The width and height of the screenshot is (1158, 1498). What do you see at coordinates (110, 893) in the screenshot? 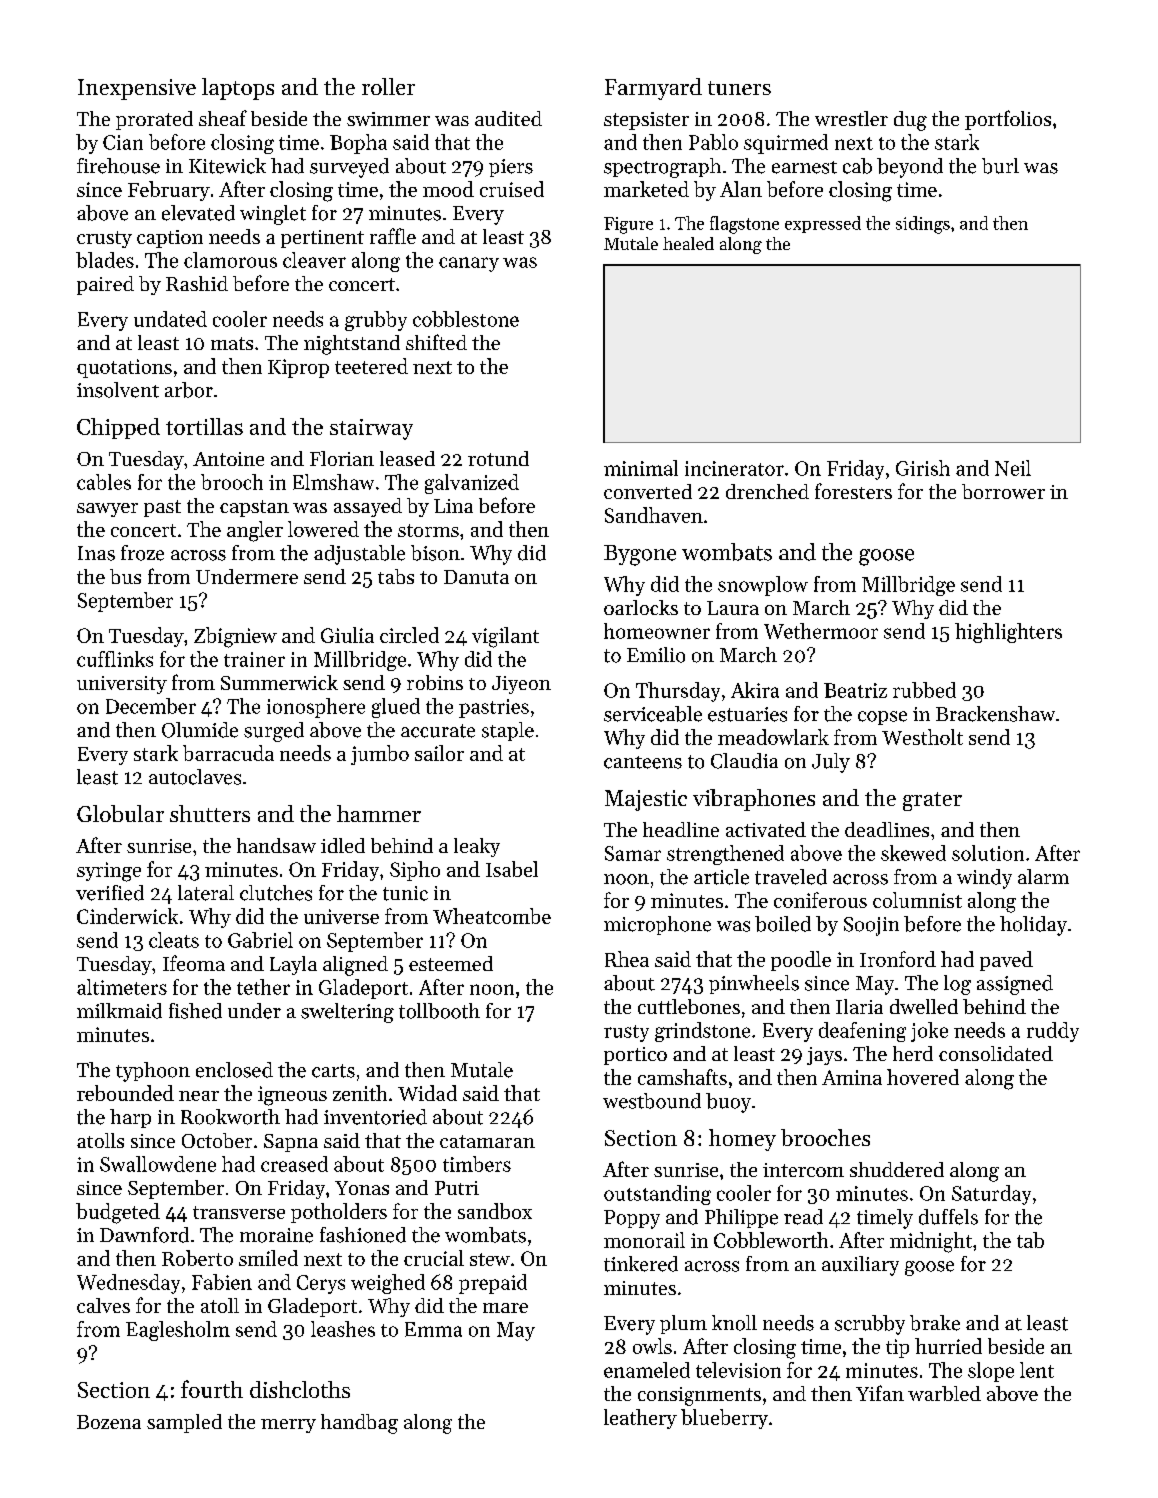
I see `verified` at bounding box center [110, 893].
